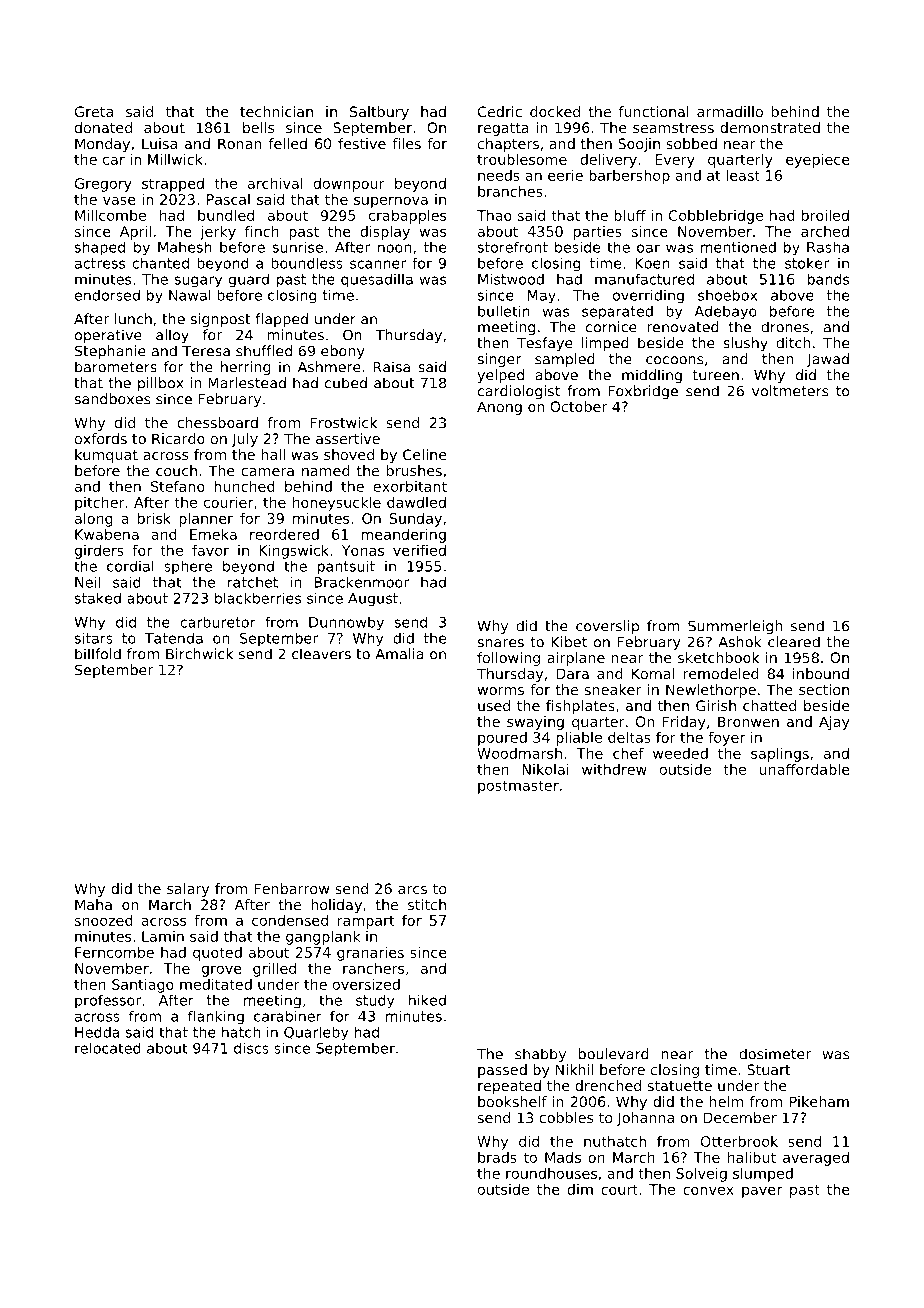 The width and height of the document is (924, 1308). I want to click on Rasha, so click(828, 247).
